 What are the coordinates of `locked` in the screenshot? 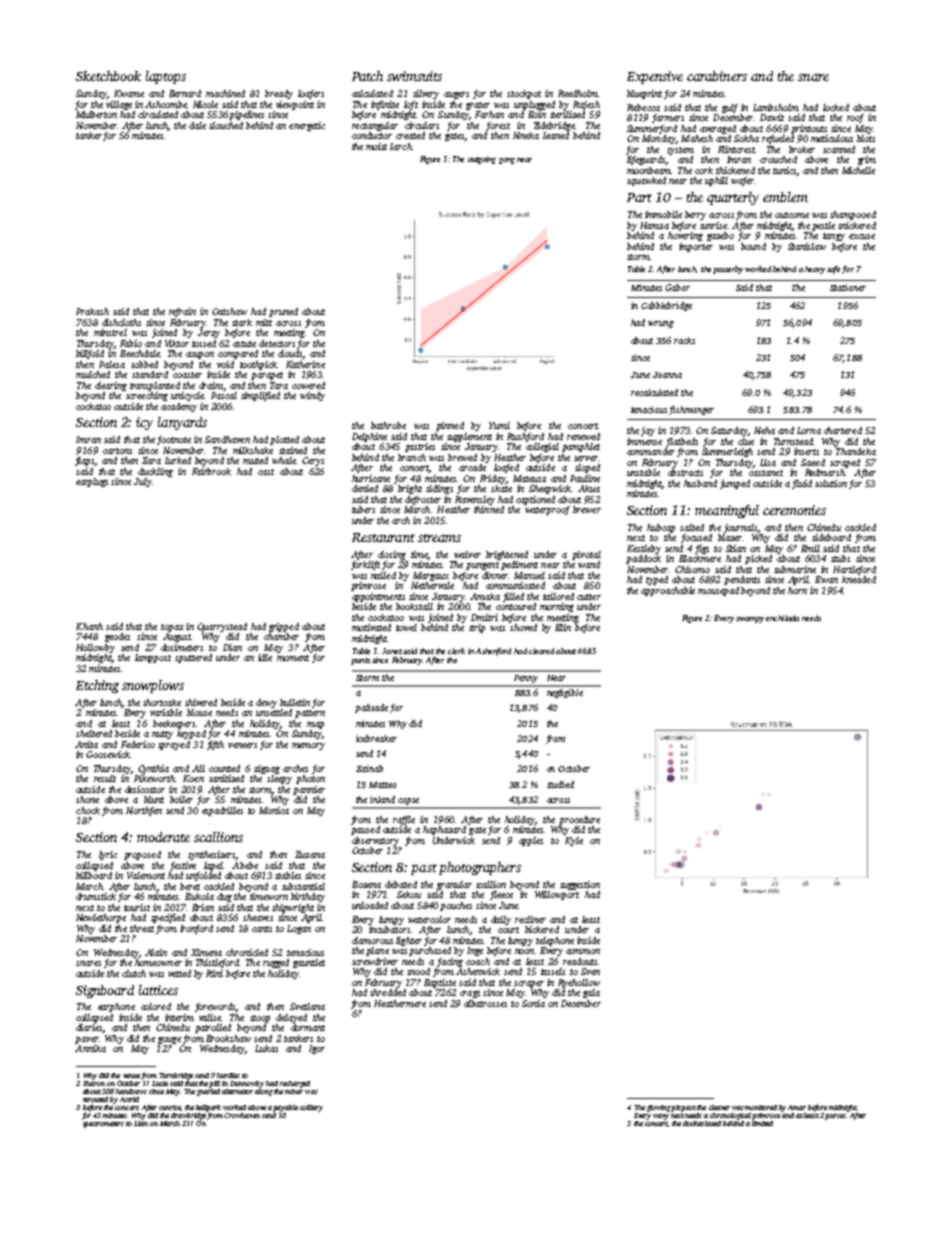 It's located at (836, 107).
